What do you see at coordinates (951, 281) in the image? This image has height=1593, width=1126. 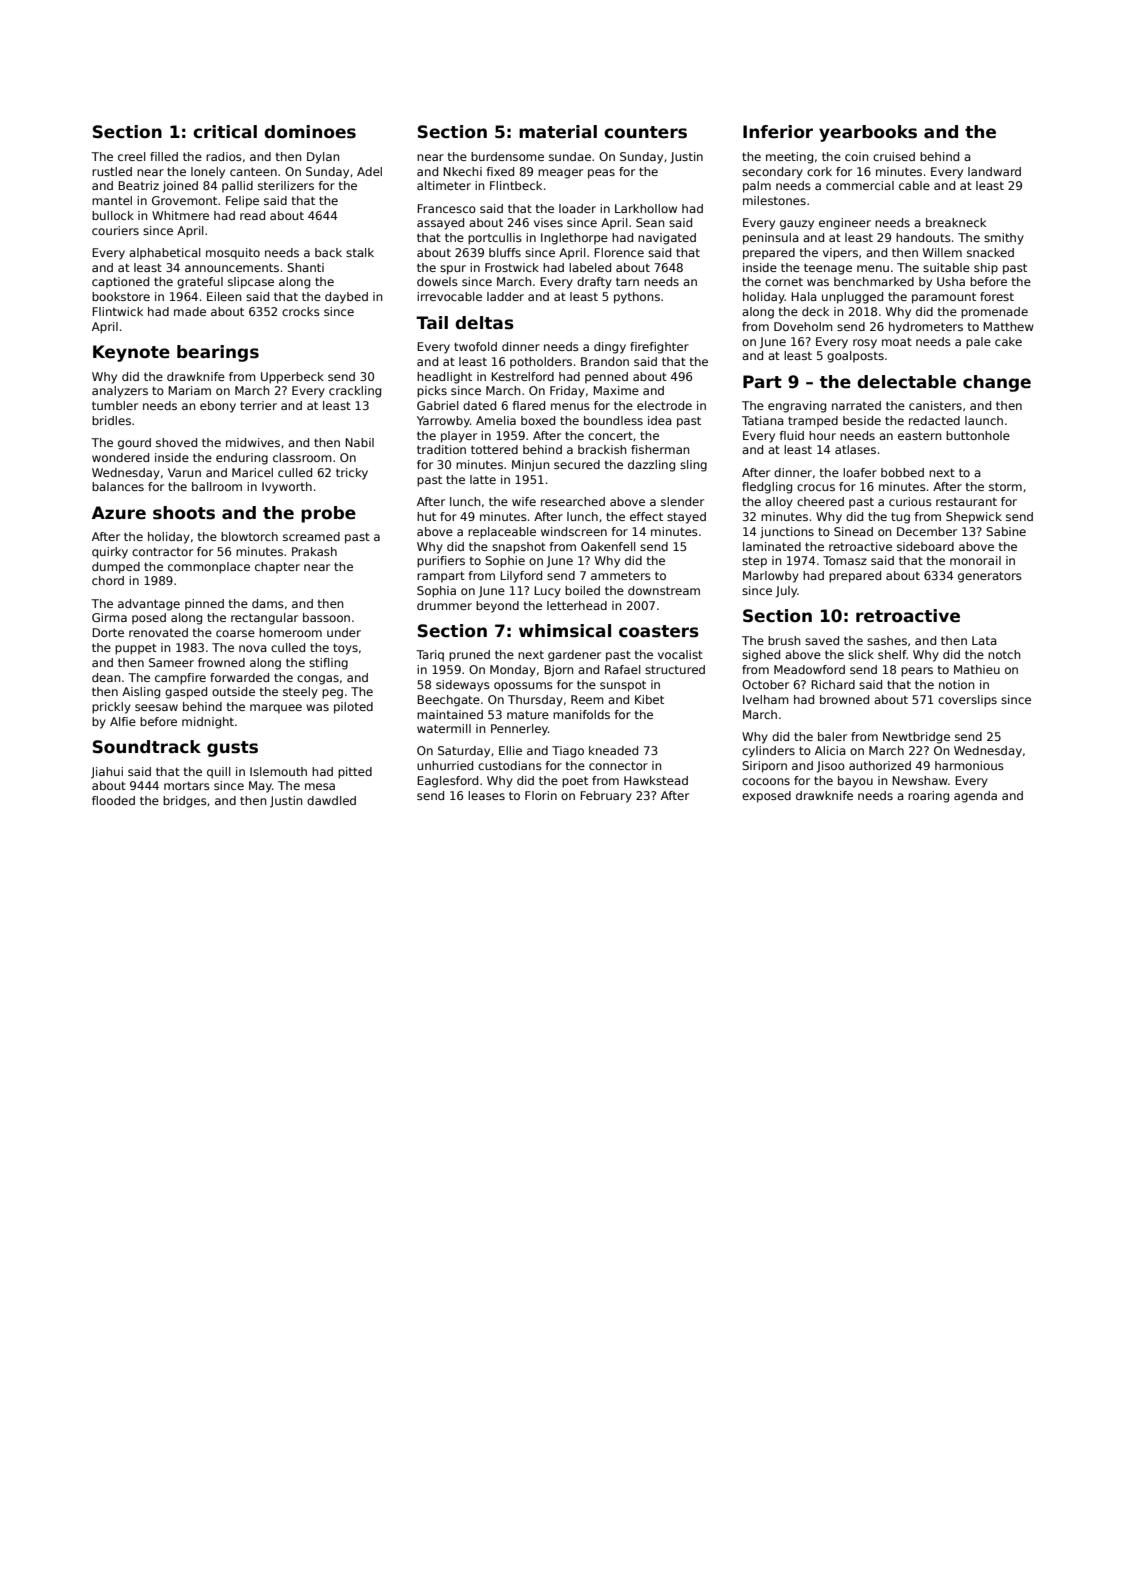 I see `Usha` at bounding box center [951, 281].
